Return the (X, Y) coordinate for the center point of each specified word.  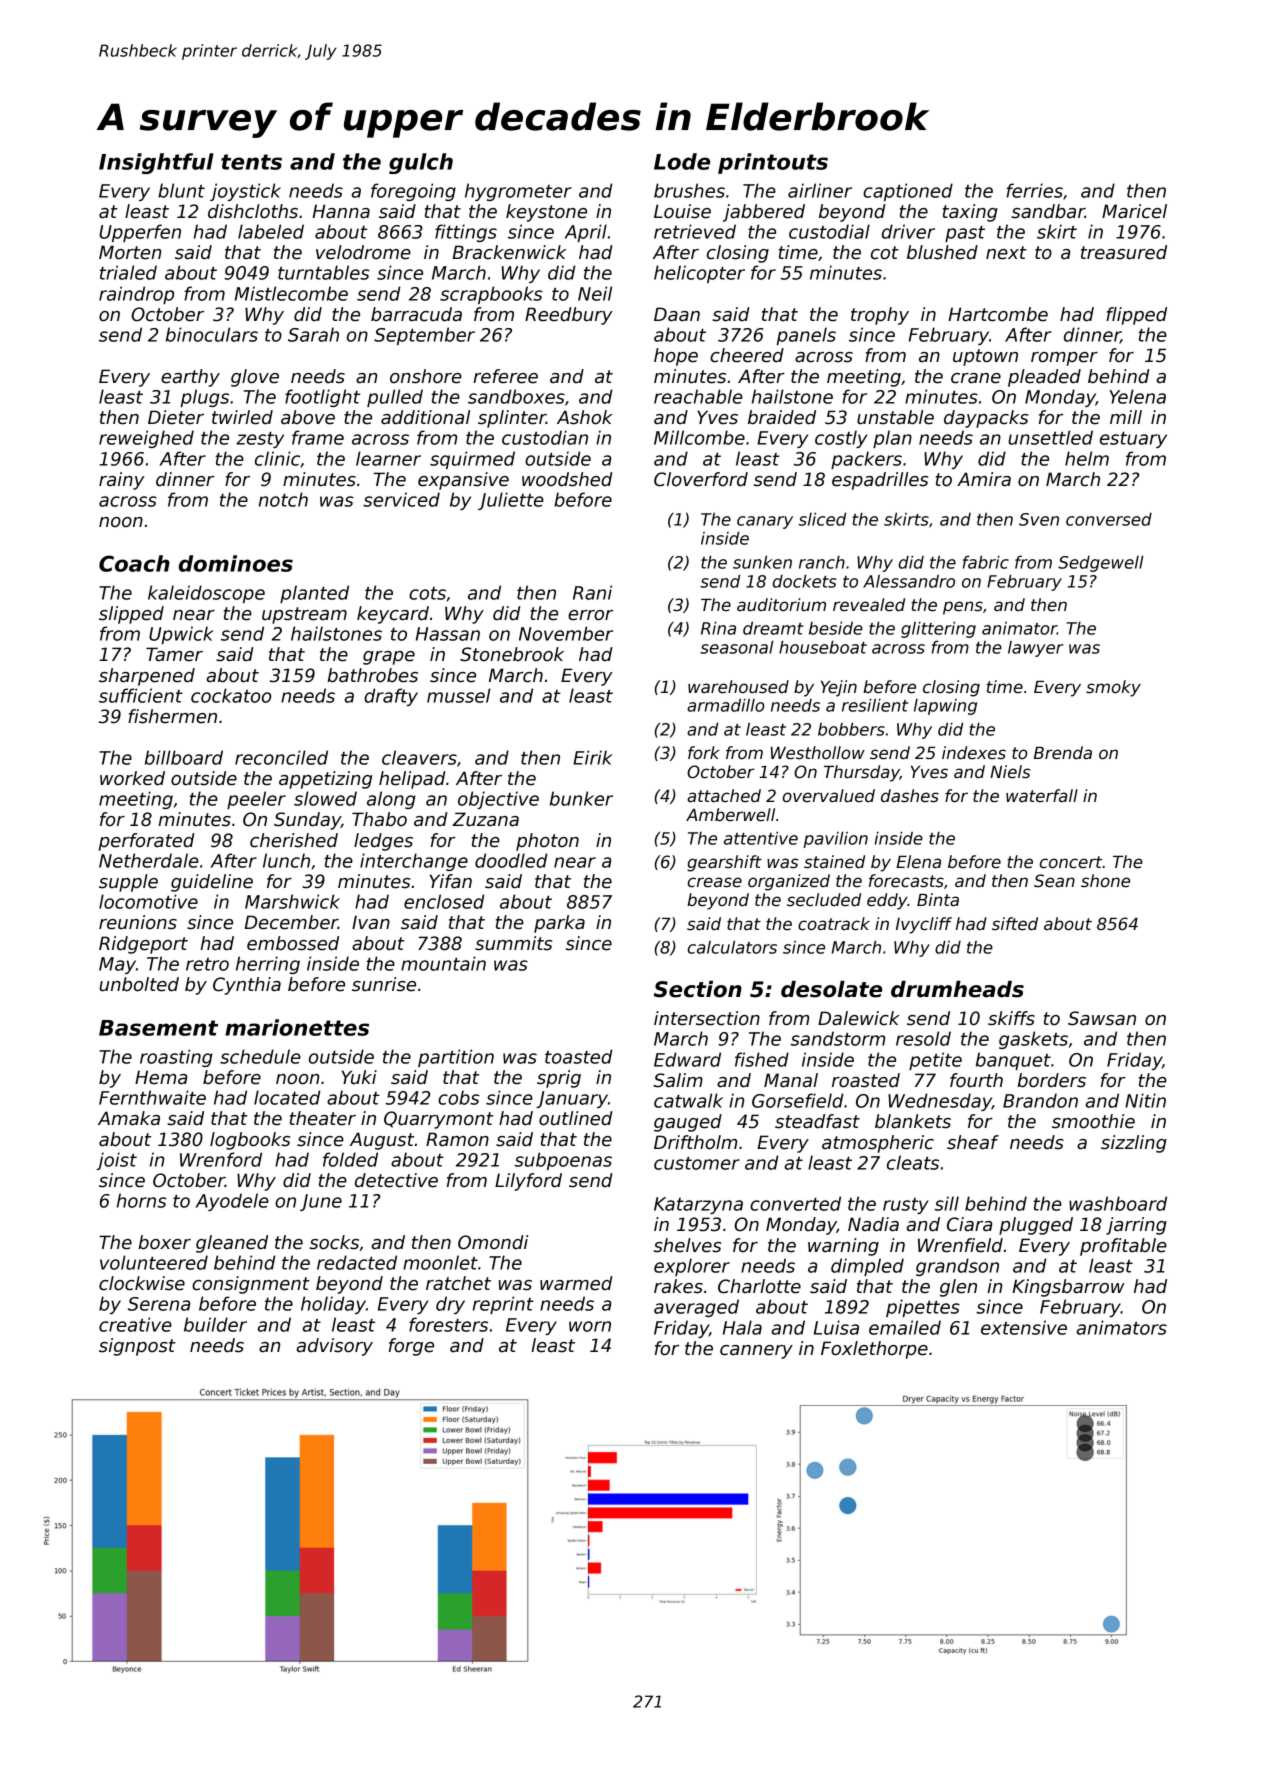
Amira (984, 479)
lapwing (945, 707)
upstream (304, 615)
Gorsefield (797, 1100)
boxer (164, 1242)
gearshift (724, 863)
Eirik (593, 757)
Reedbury (569, 316)
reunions (138, 922)
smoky (1113, 688)
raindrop (136, 295)
